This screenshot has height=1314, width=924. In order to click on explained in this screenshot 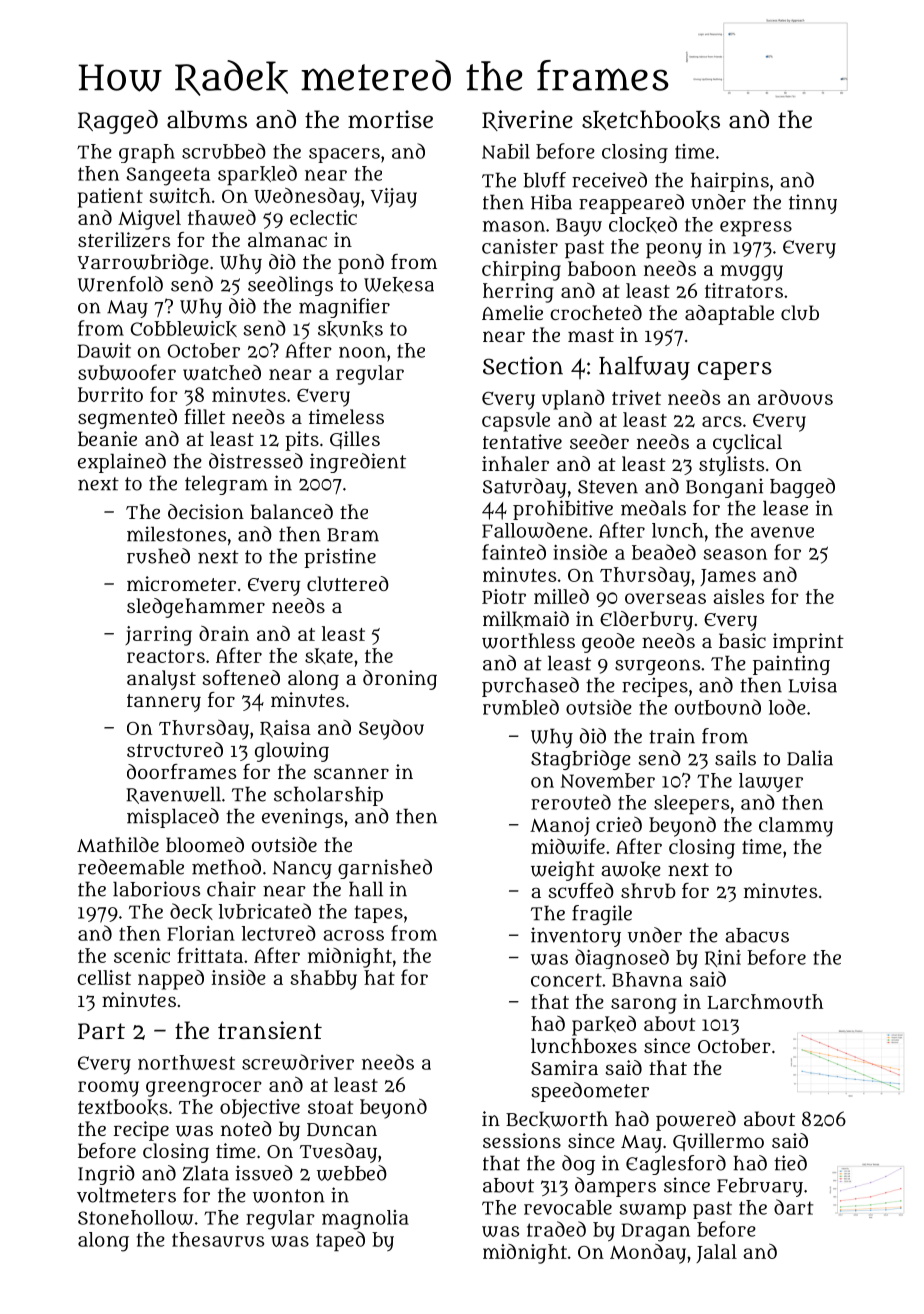, I will do `click(122, 463)`.
